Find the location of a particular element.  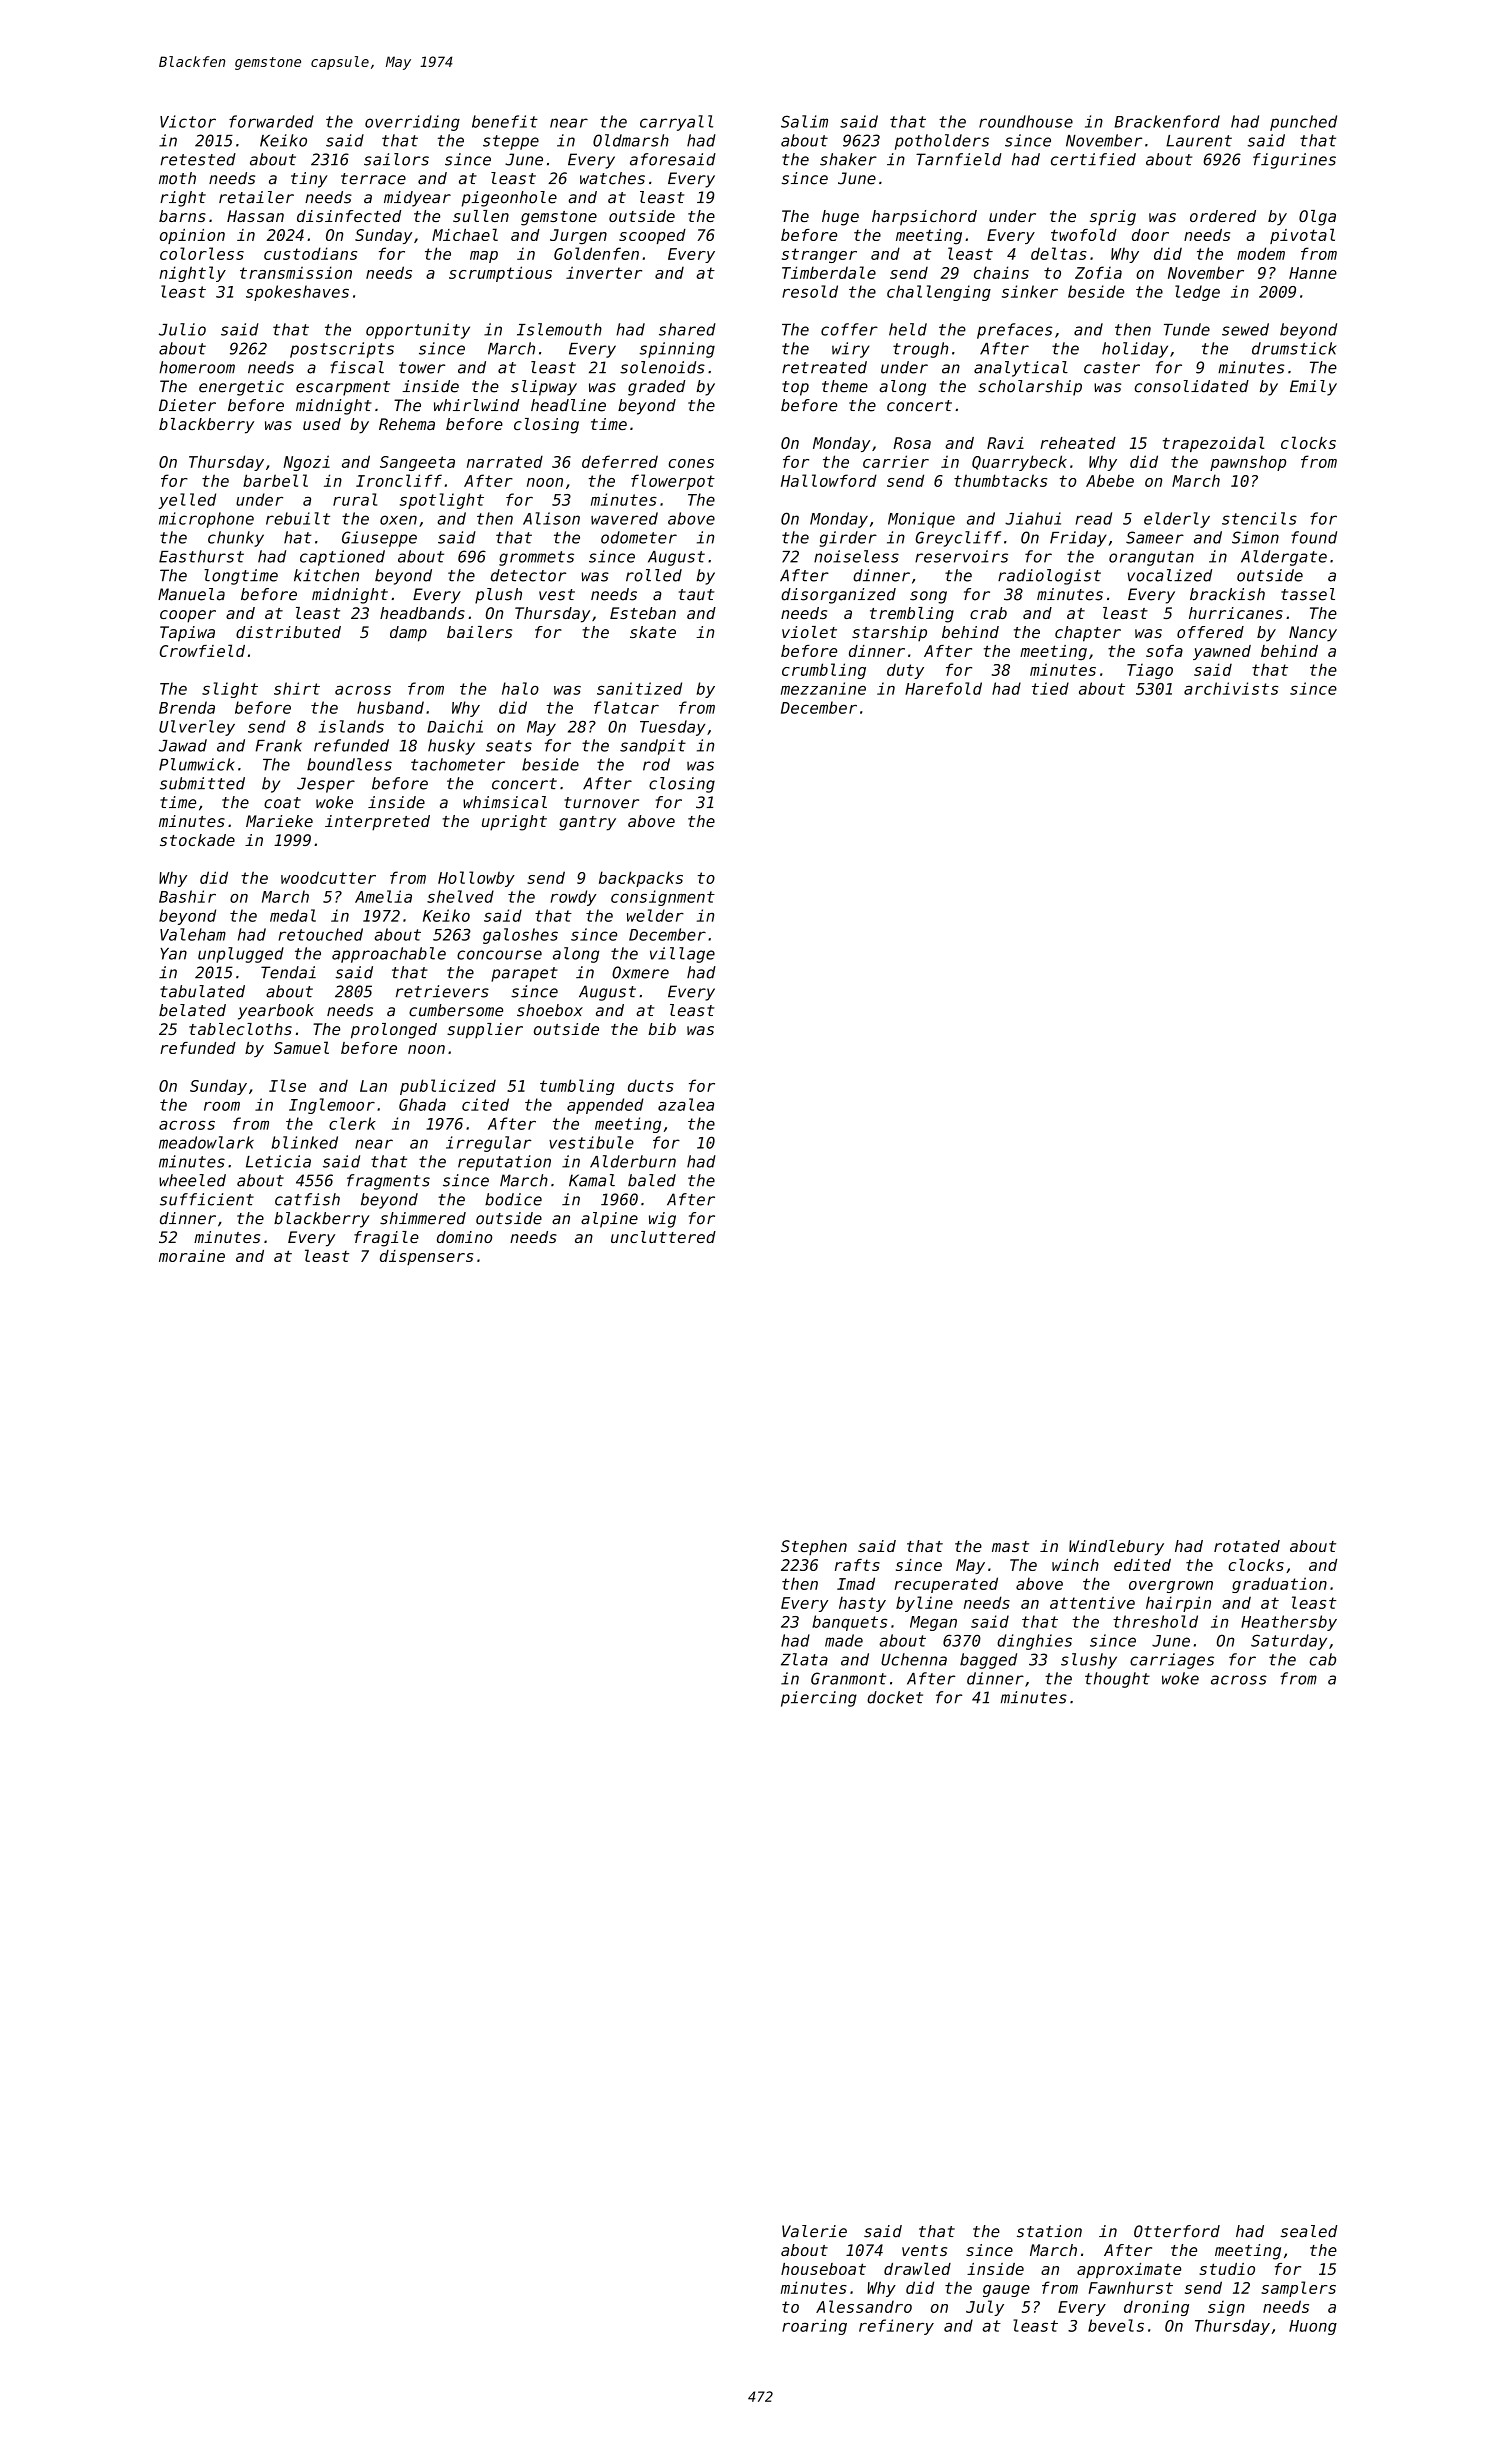

archivists is located at coordinates (1231, 688).
